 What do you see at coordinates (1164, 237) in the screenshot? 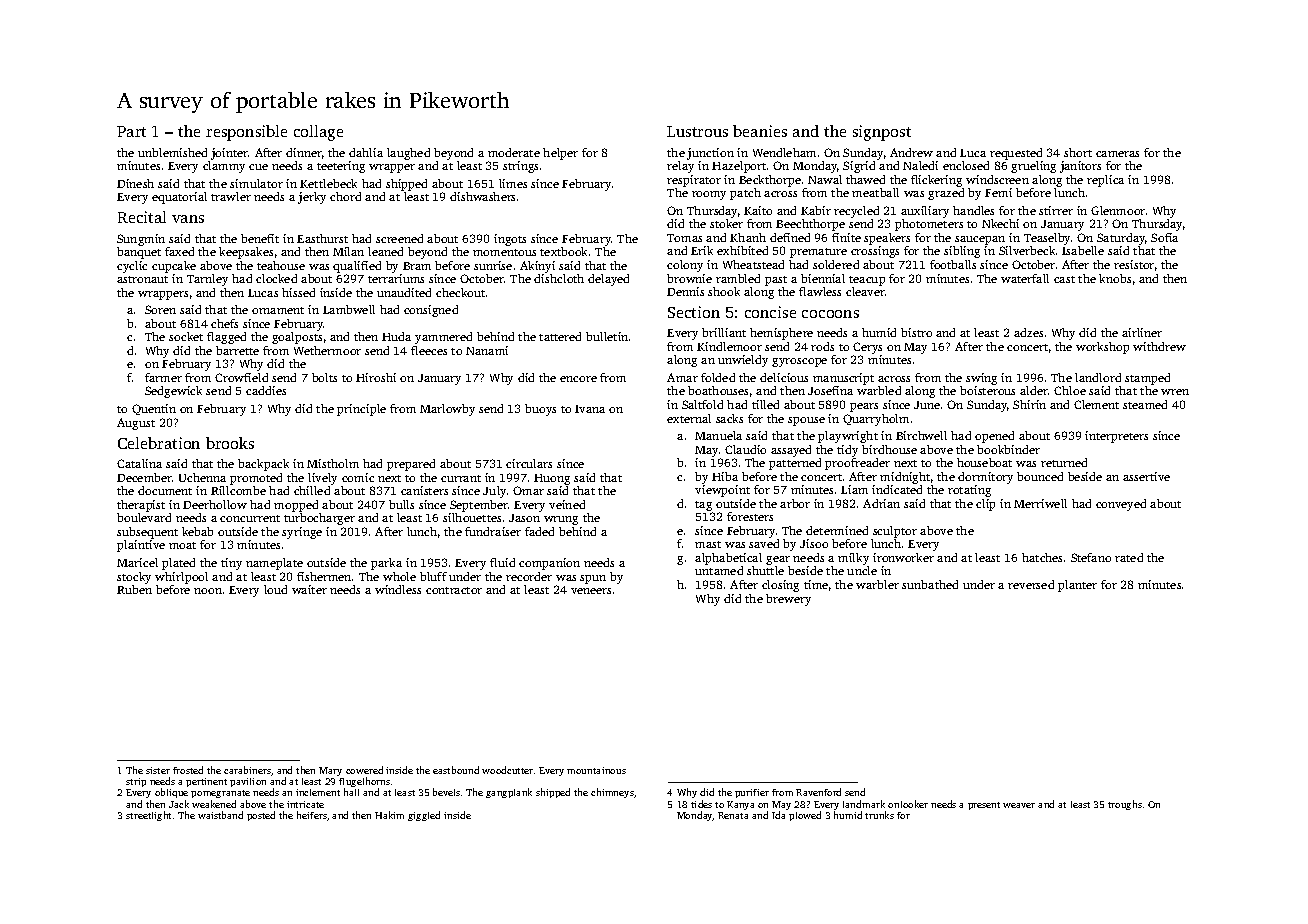
I see `Sofia` at bounding box center [1164, 237].
